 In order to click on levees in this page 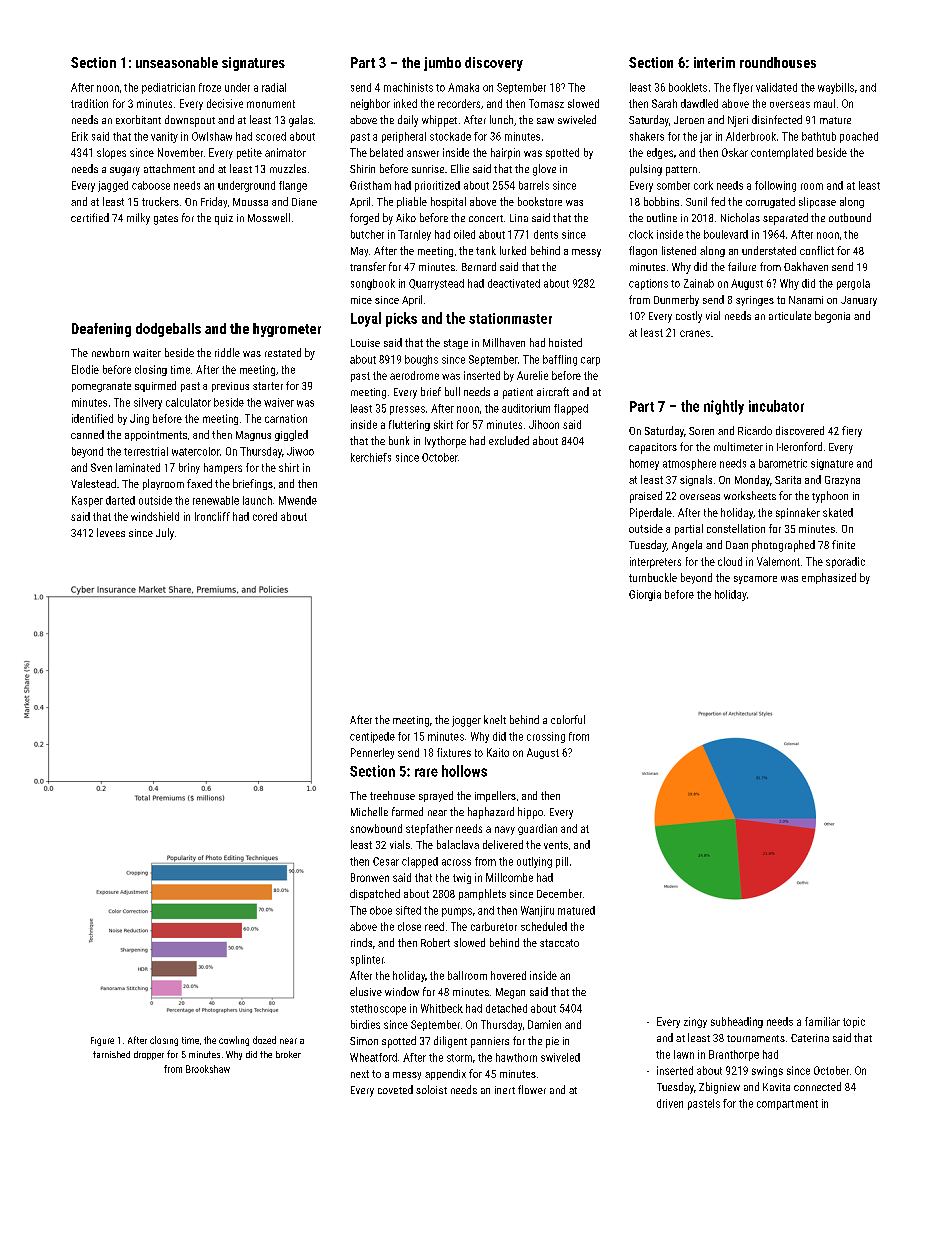, I will do `click(111, 532)`.
